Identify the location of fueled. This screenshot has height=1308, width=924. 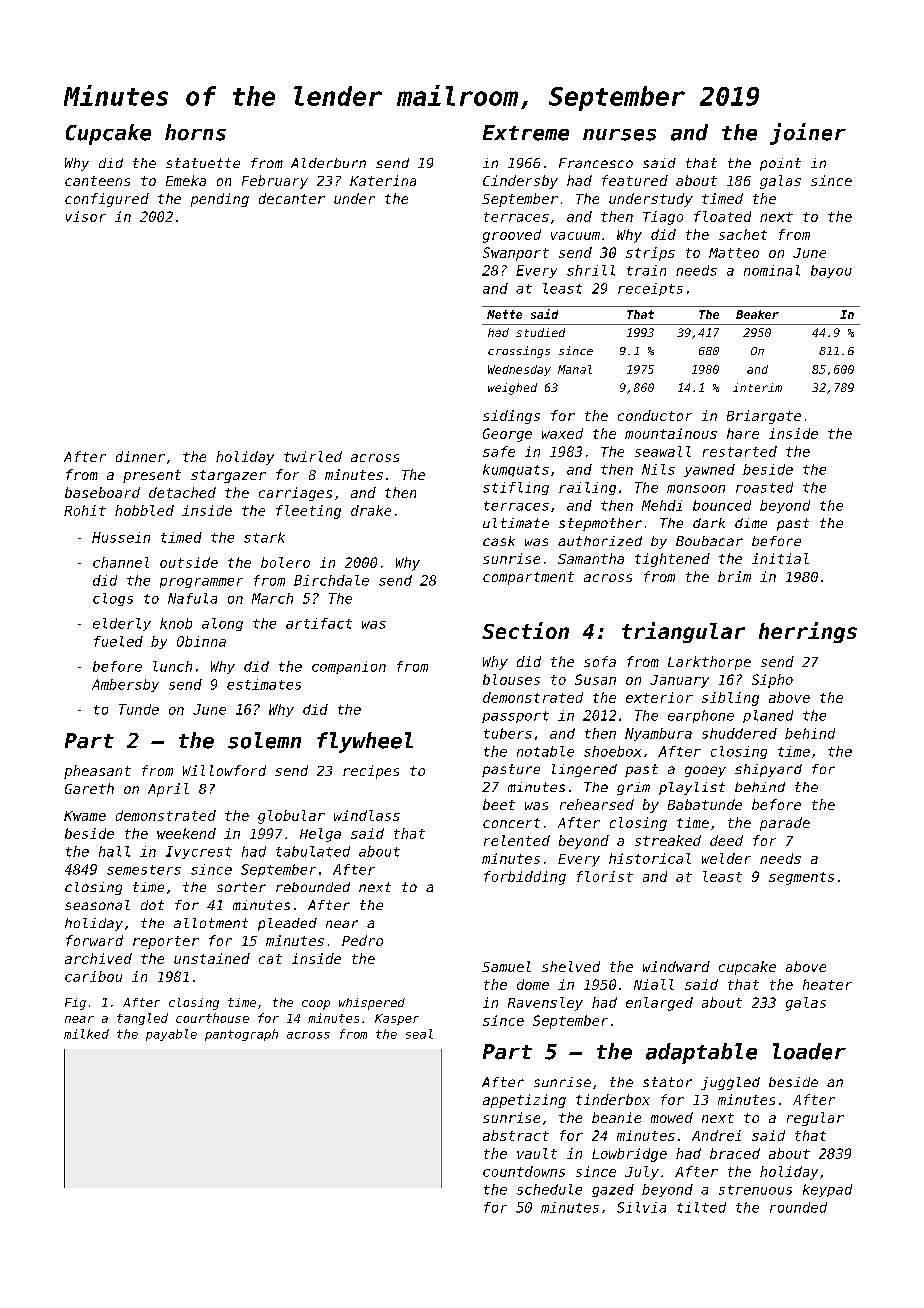
(118, 641).
